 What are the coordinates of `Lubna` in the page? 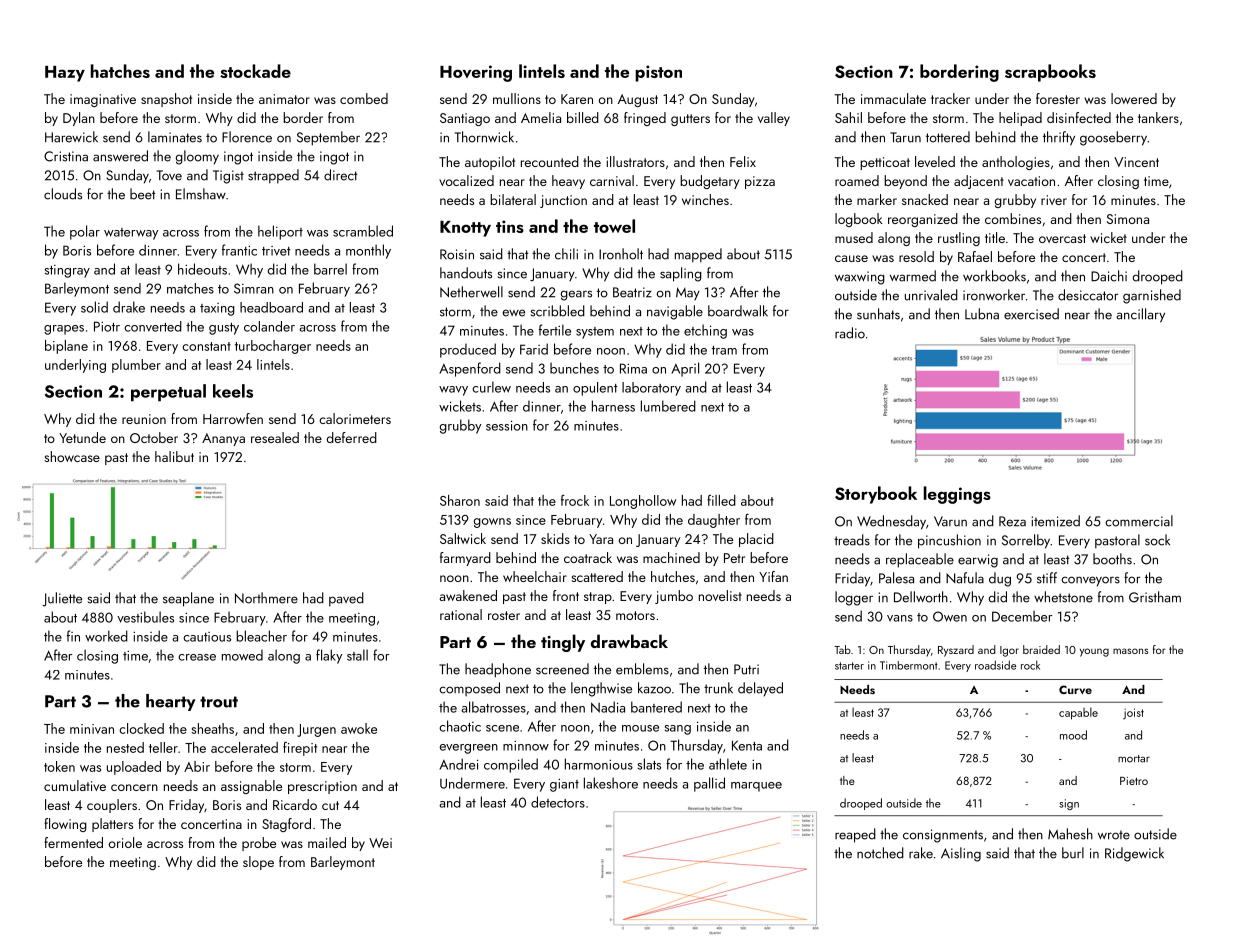 It's located at (982, 314).
